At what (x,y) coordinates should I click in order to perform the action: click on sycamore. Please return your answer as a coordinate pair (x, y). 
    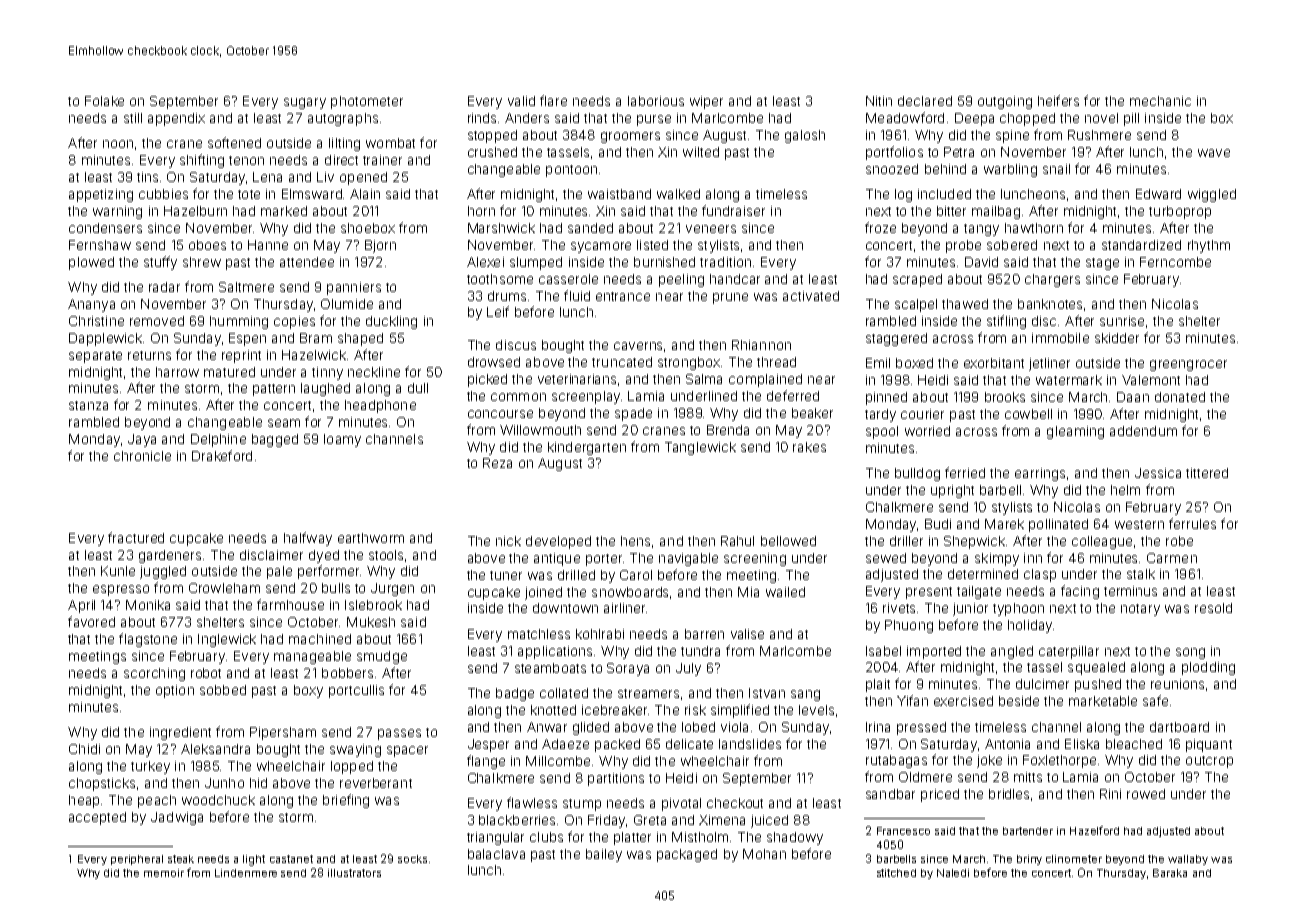
    Looking at the image, I should click on (601, 247).
